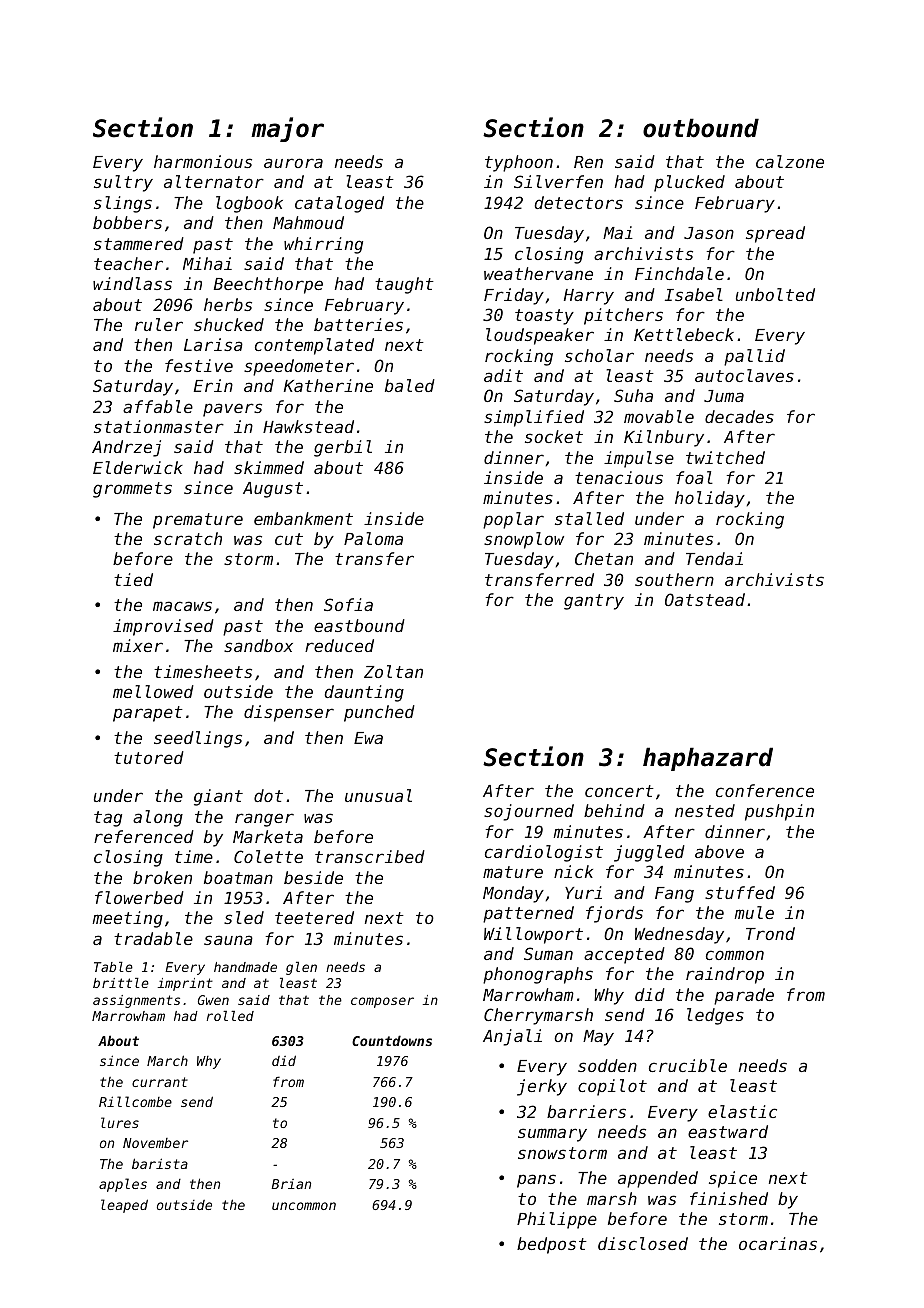 Image resolution: width=924 pixels, height=1308 pixels. I want to click on raindrop, so click(725, 975).
